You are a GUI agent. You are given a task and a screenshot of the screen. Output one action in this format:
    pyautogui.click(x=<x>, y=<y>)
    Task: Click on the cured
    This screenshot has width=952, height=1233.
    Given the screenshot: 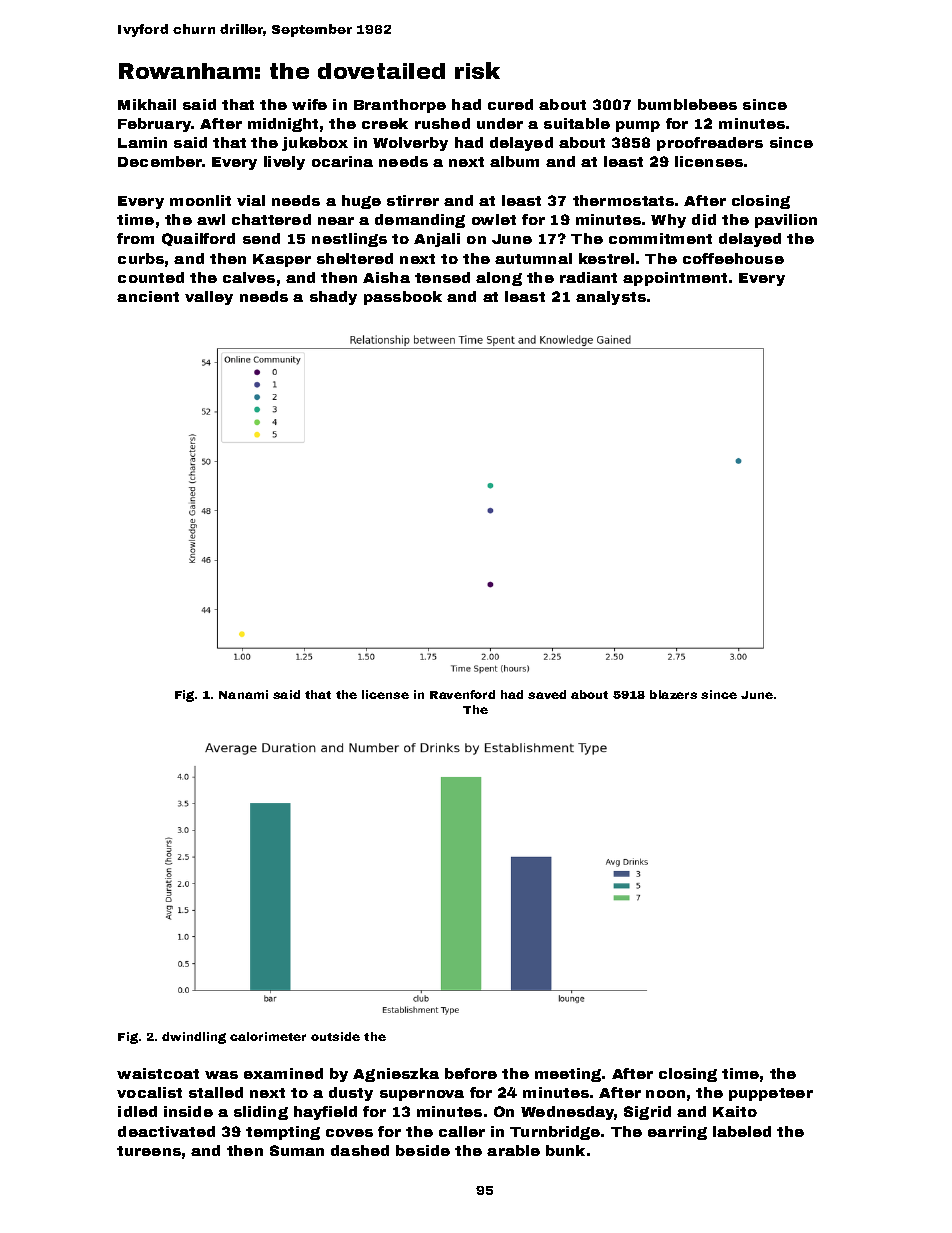 What is the action you would take?
    pyautogui.click(x=510, y=104)
